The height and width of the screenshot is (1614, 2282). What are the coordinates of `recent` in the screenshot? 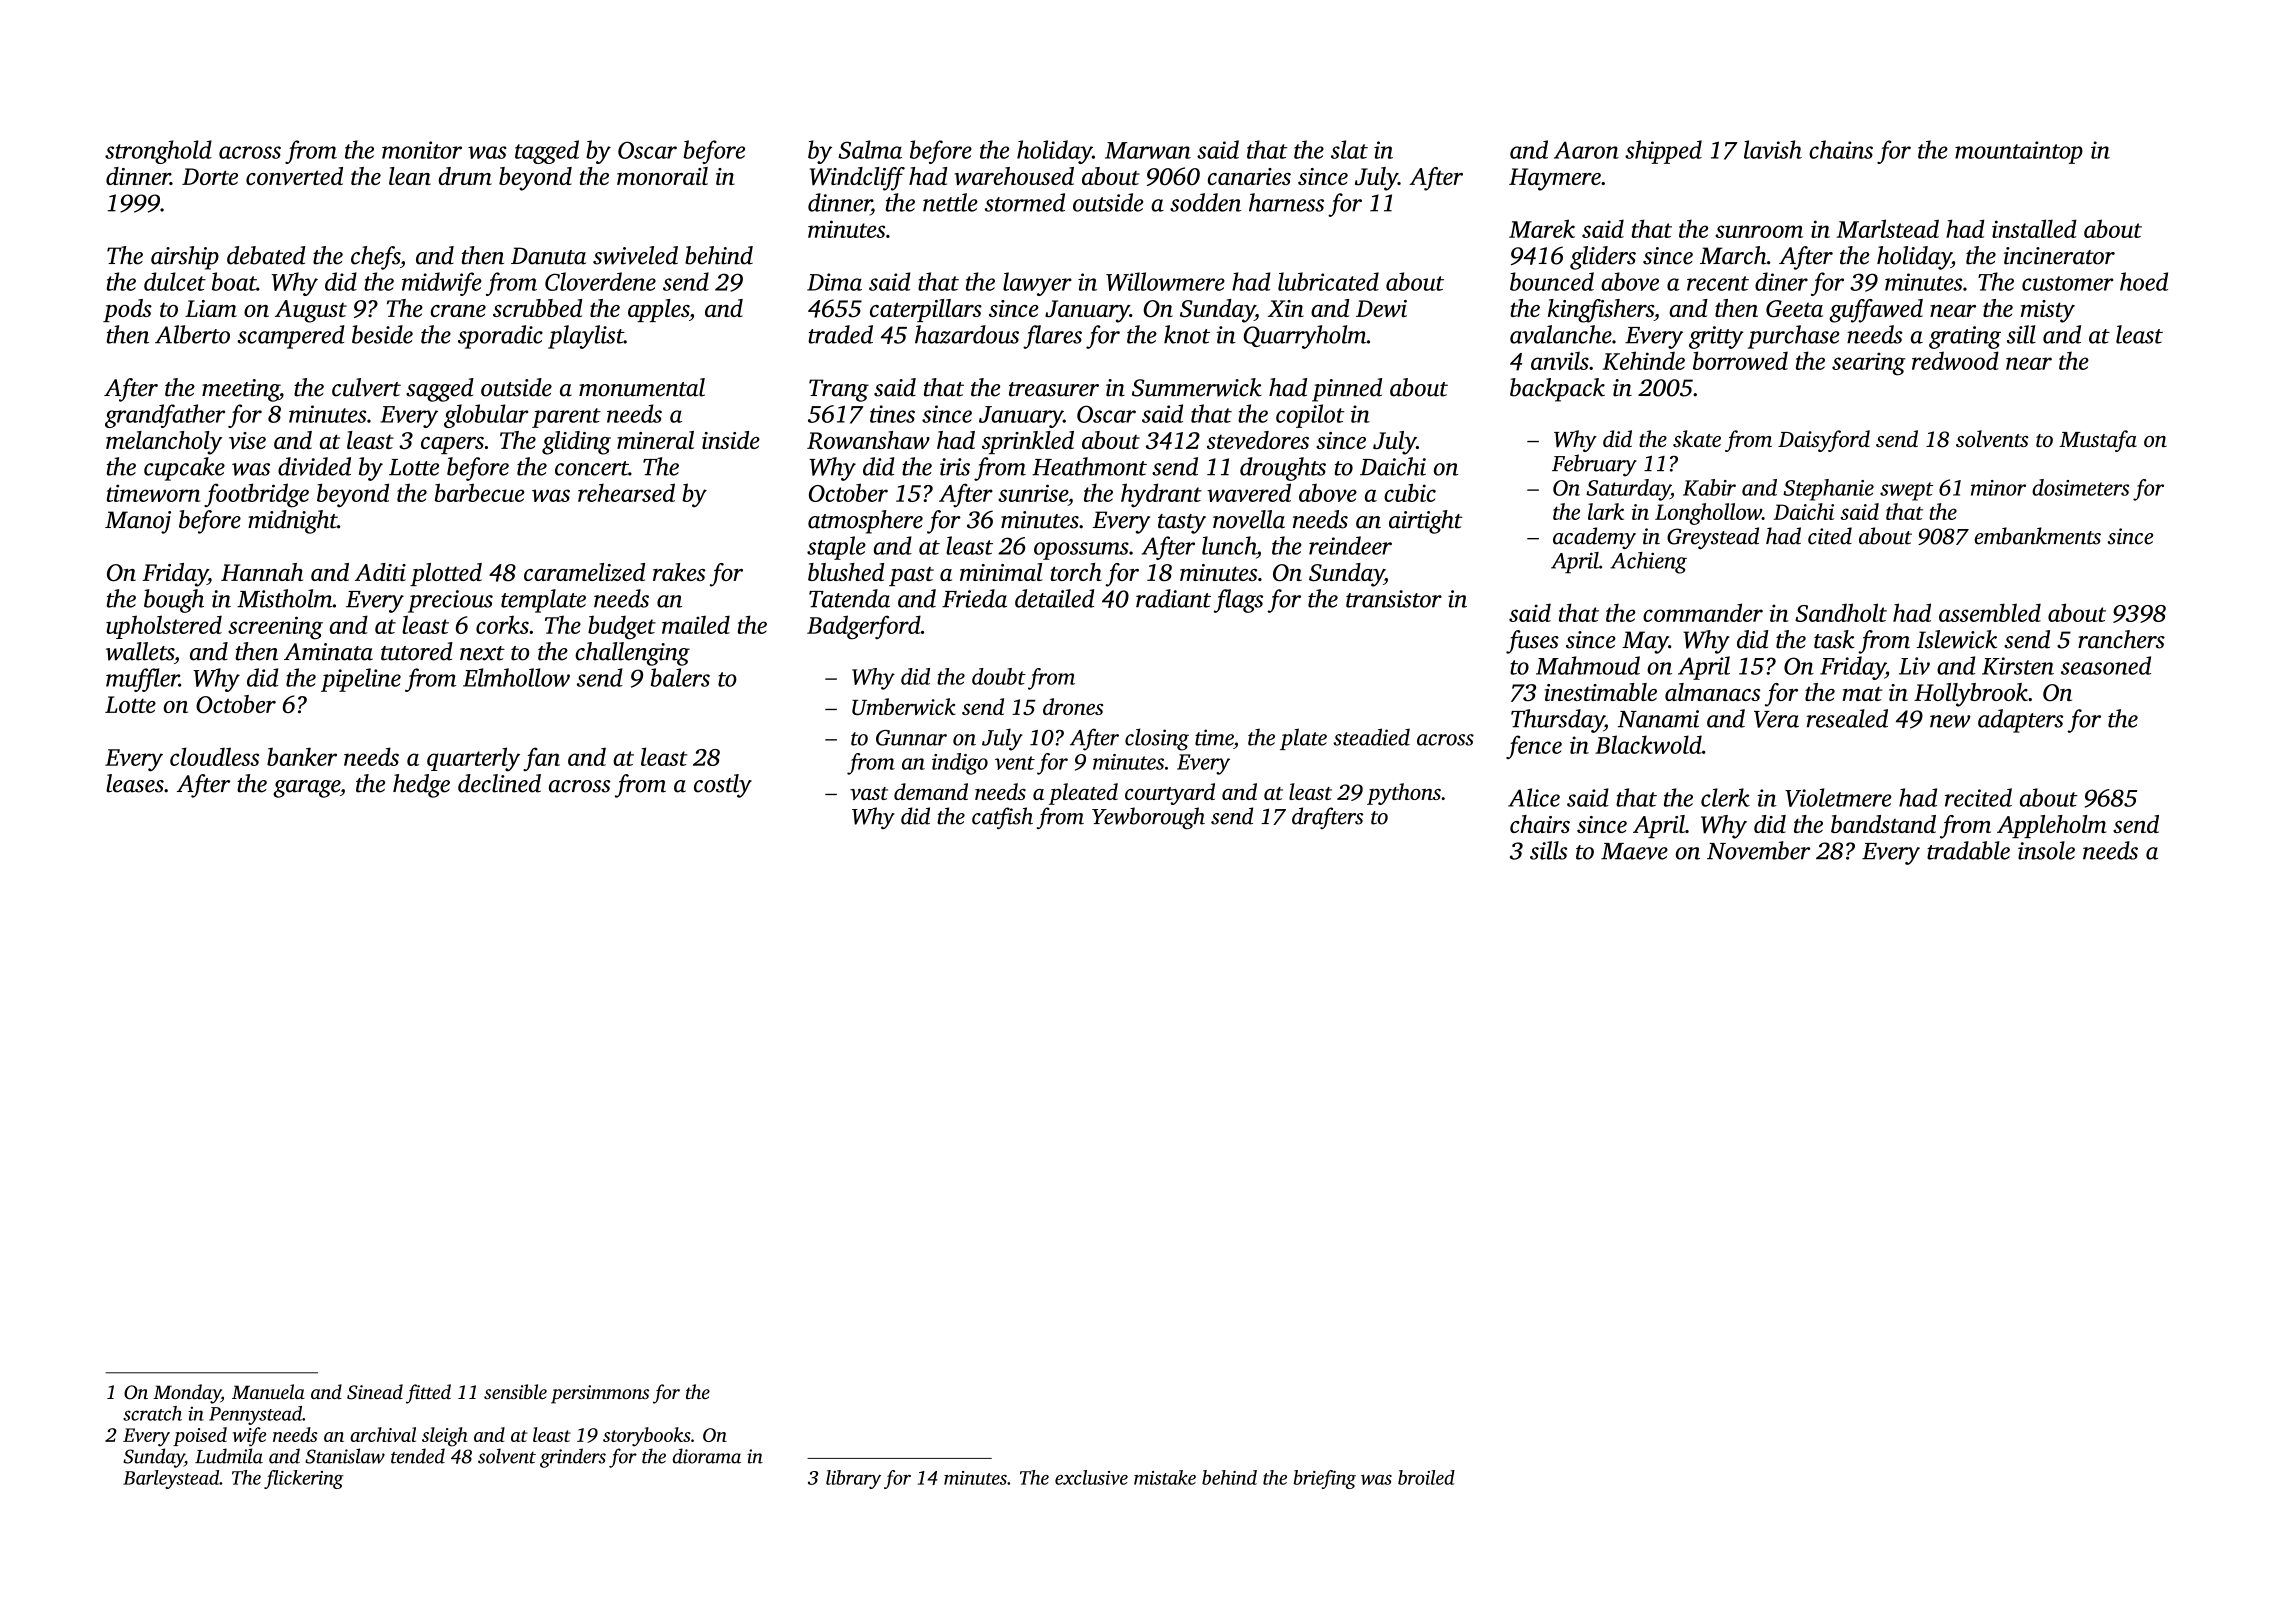 It's located at (1718, 283).
